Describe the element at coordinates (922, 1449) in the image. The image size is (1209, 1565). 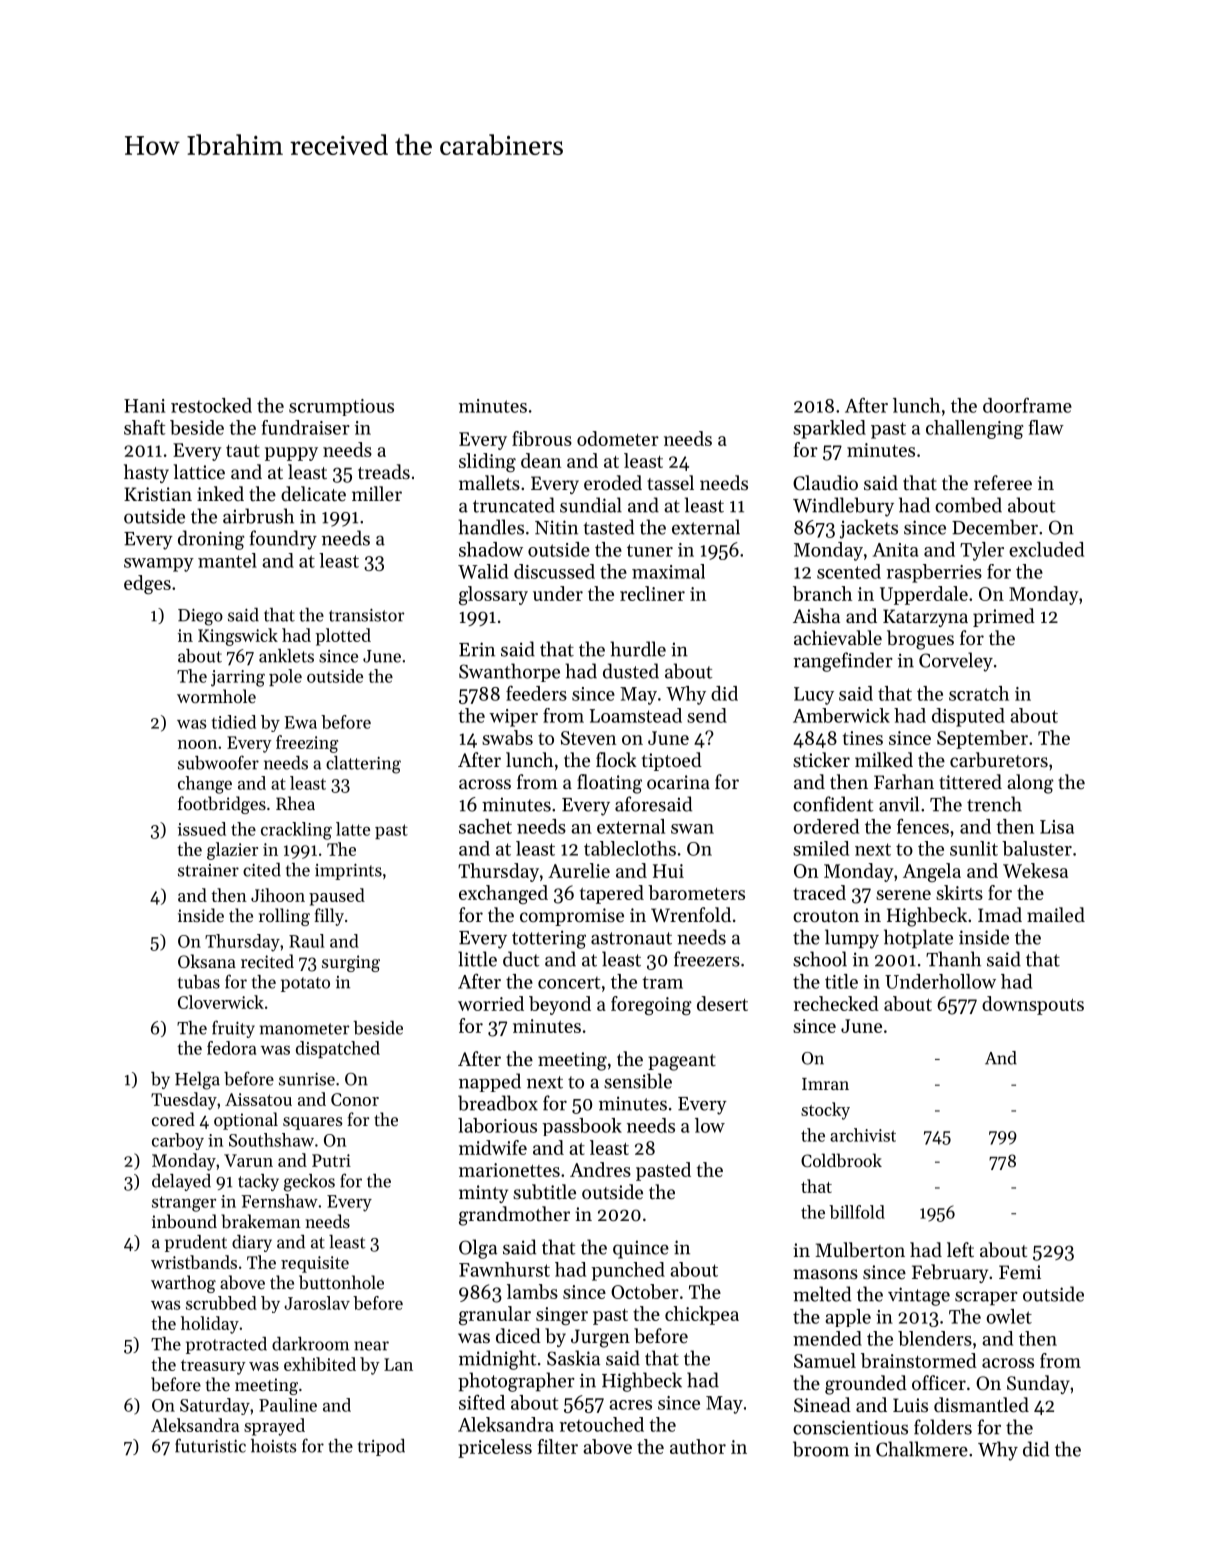
I see `Chalkmere` at that location.
